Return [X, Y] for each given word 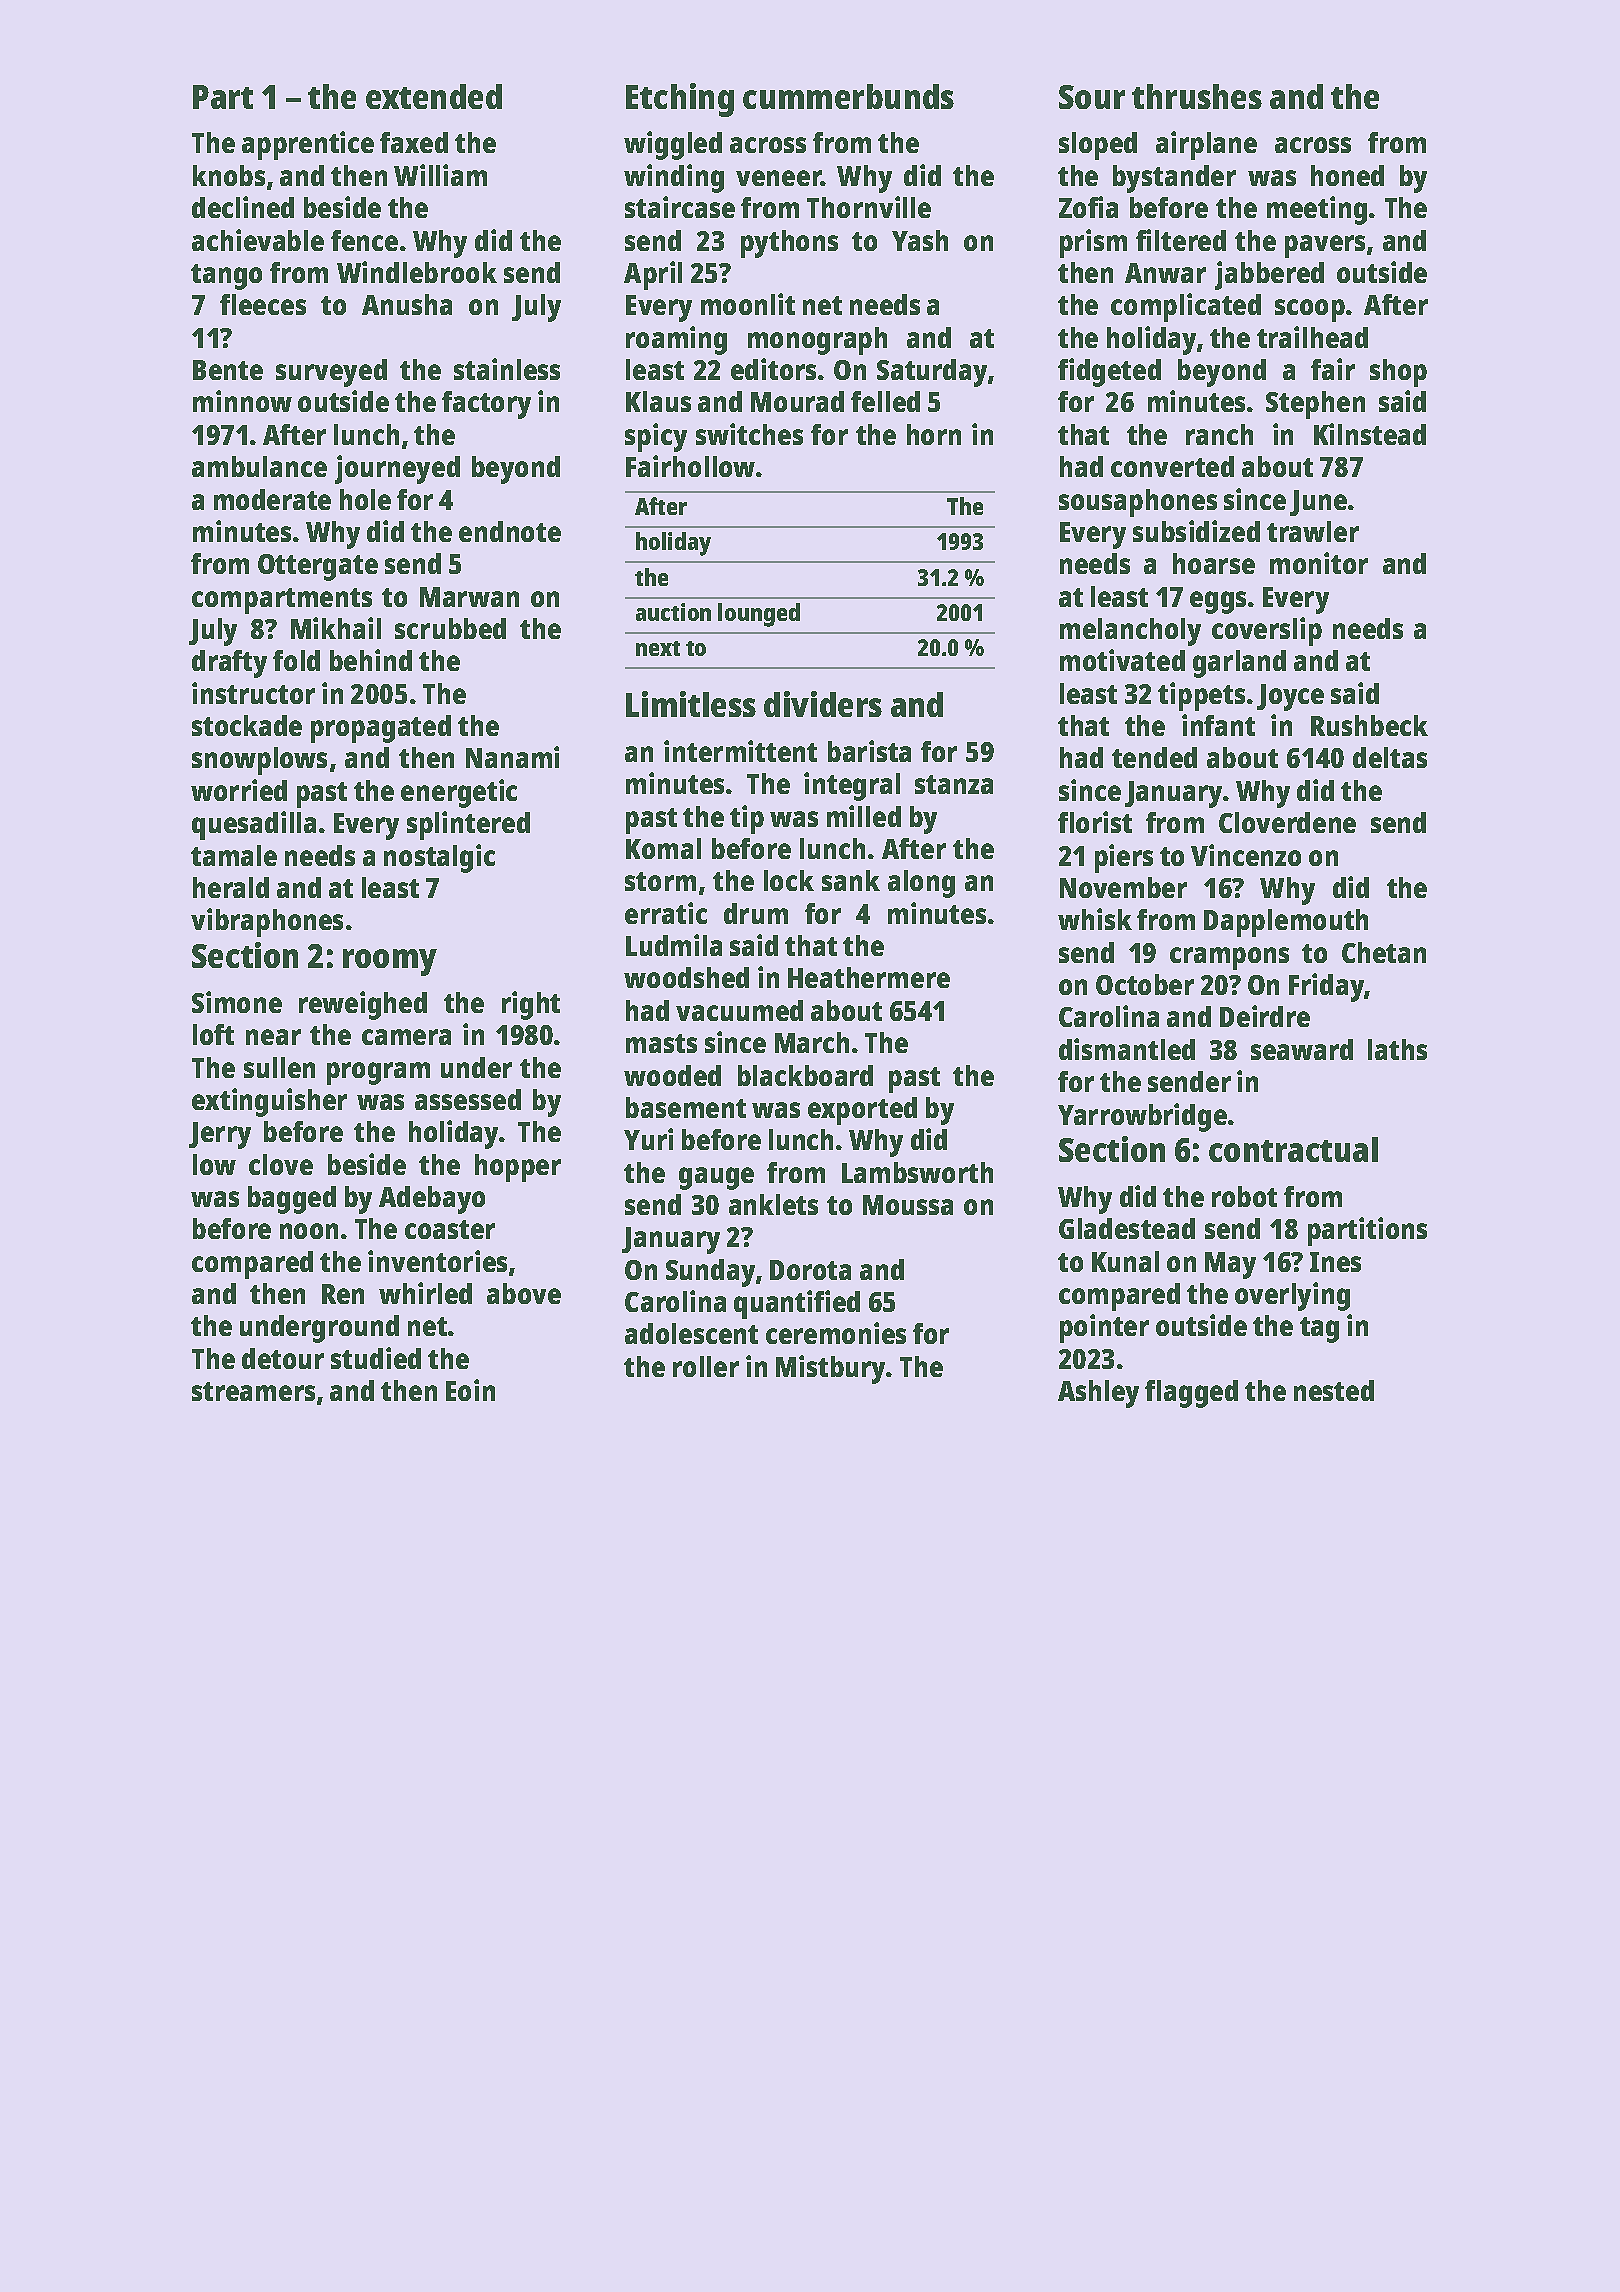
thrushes [1197, 96]
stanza [954, 784]
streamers [253, 1391]
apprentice [308, 145]
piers [1124, 858]
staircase [680, 207]
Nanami [512, 757]
